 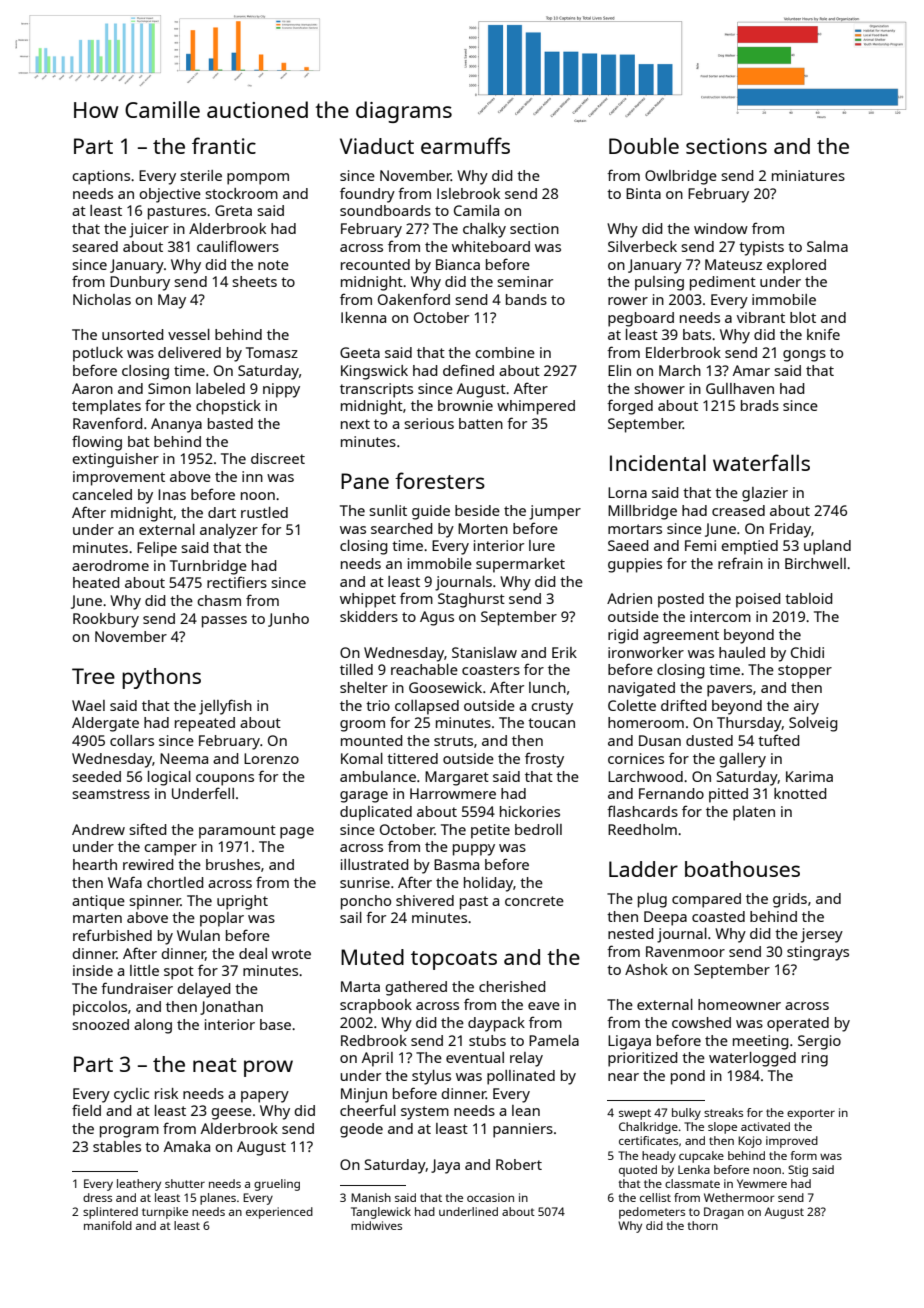 What do you see at coordinates (818, 953) in the document?
I see `stingrays` at bounding box center [818, 953].
